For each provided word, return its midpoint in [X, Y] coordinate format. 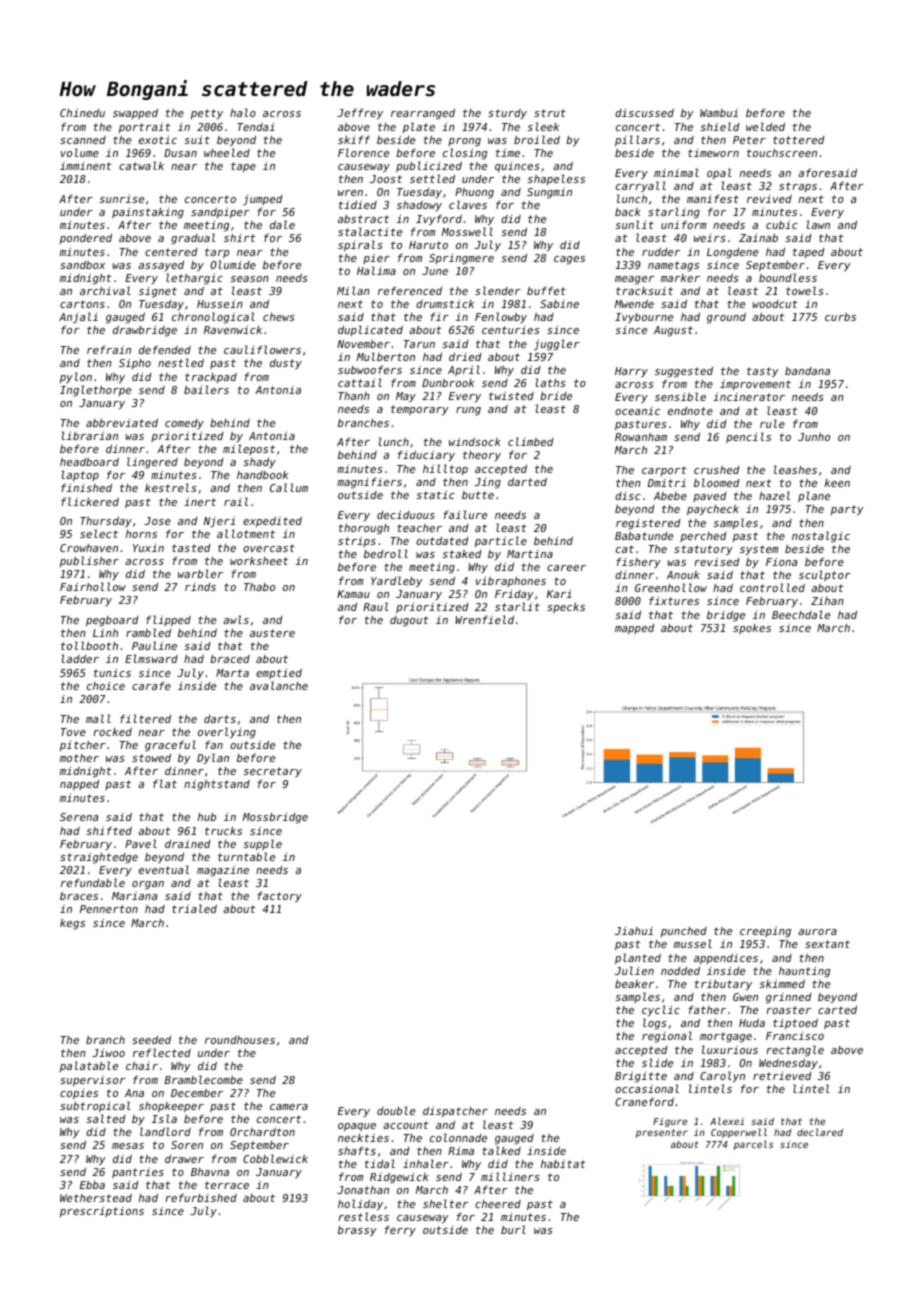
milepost [249, 449]
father [707, 1009]
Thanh [354, 395]
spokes [752, 629]
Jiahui [634, 931]
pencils [748, 437]
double [396, 1110]
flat [165, 783]
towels [805, 290]
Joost [386, 179]
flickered [90, 501]
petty [207, 114]
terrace [227, 1185]
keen [837, 483]
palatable [89, 1066]
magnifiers [369, 483]
